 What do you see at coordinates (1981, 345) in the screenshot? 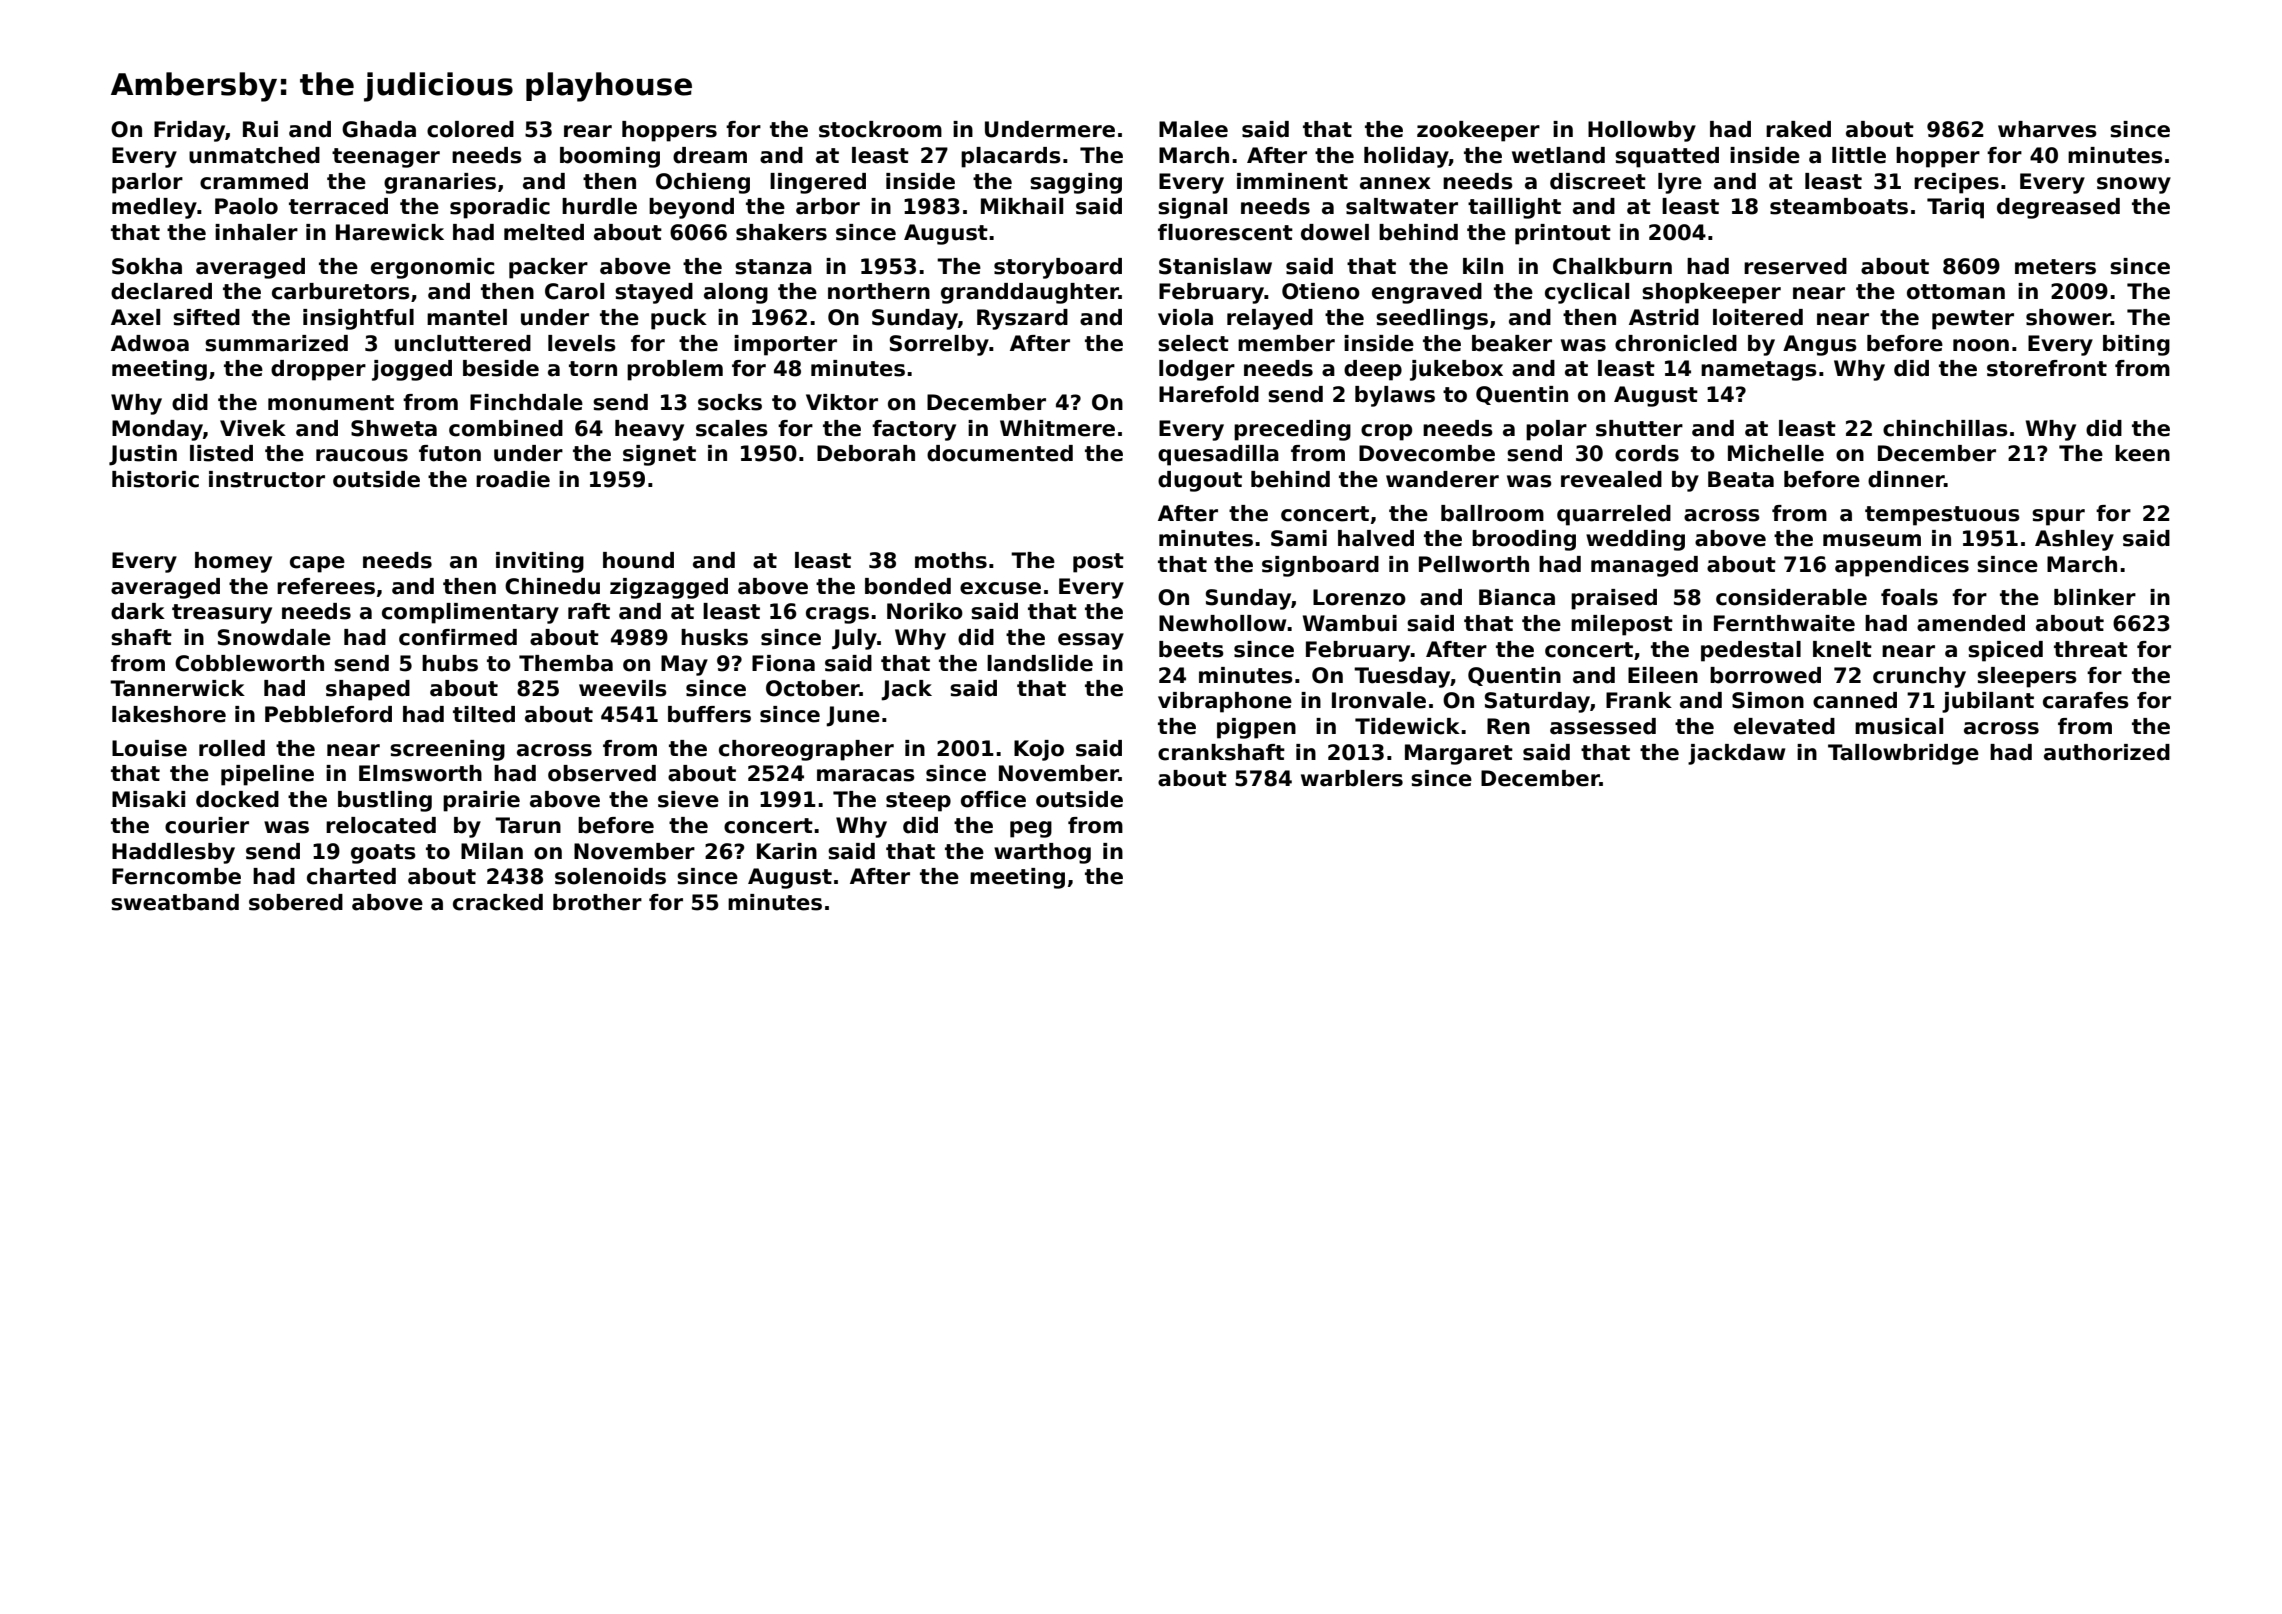
I see `noon` at bounding box center [1981, 345].
